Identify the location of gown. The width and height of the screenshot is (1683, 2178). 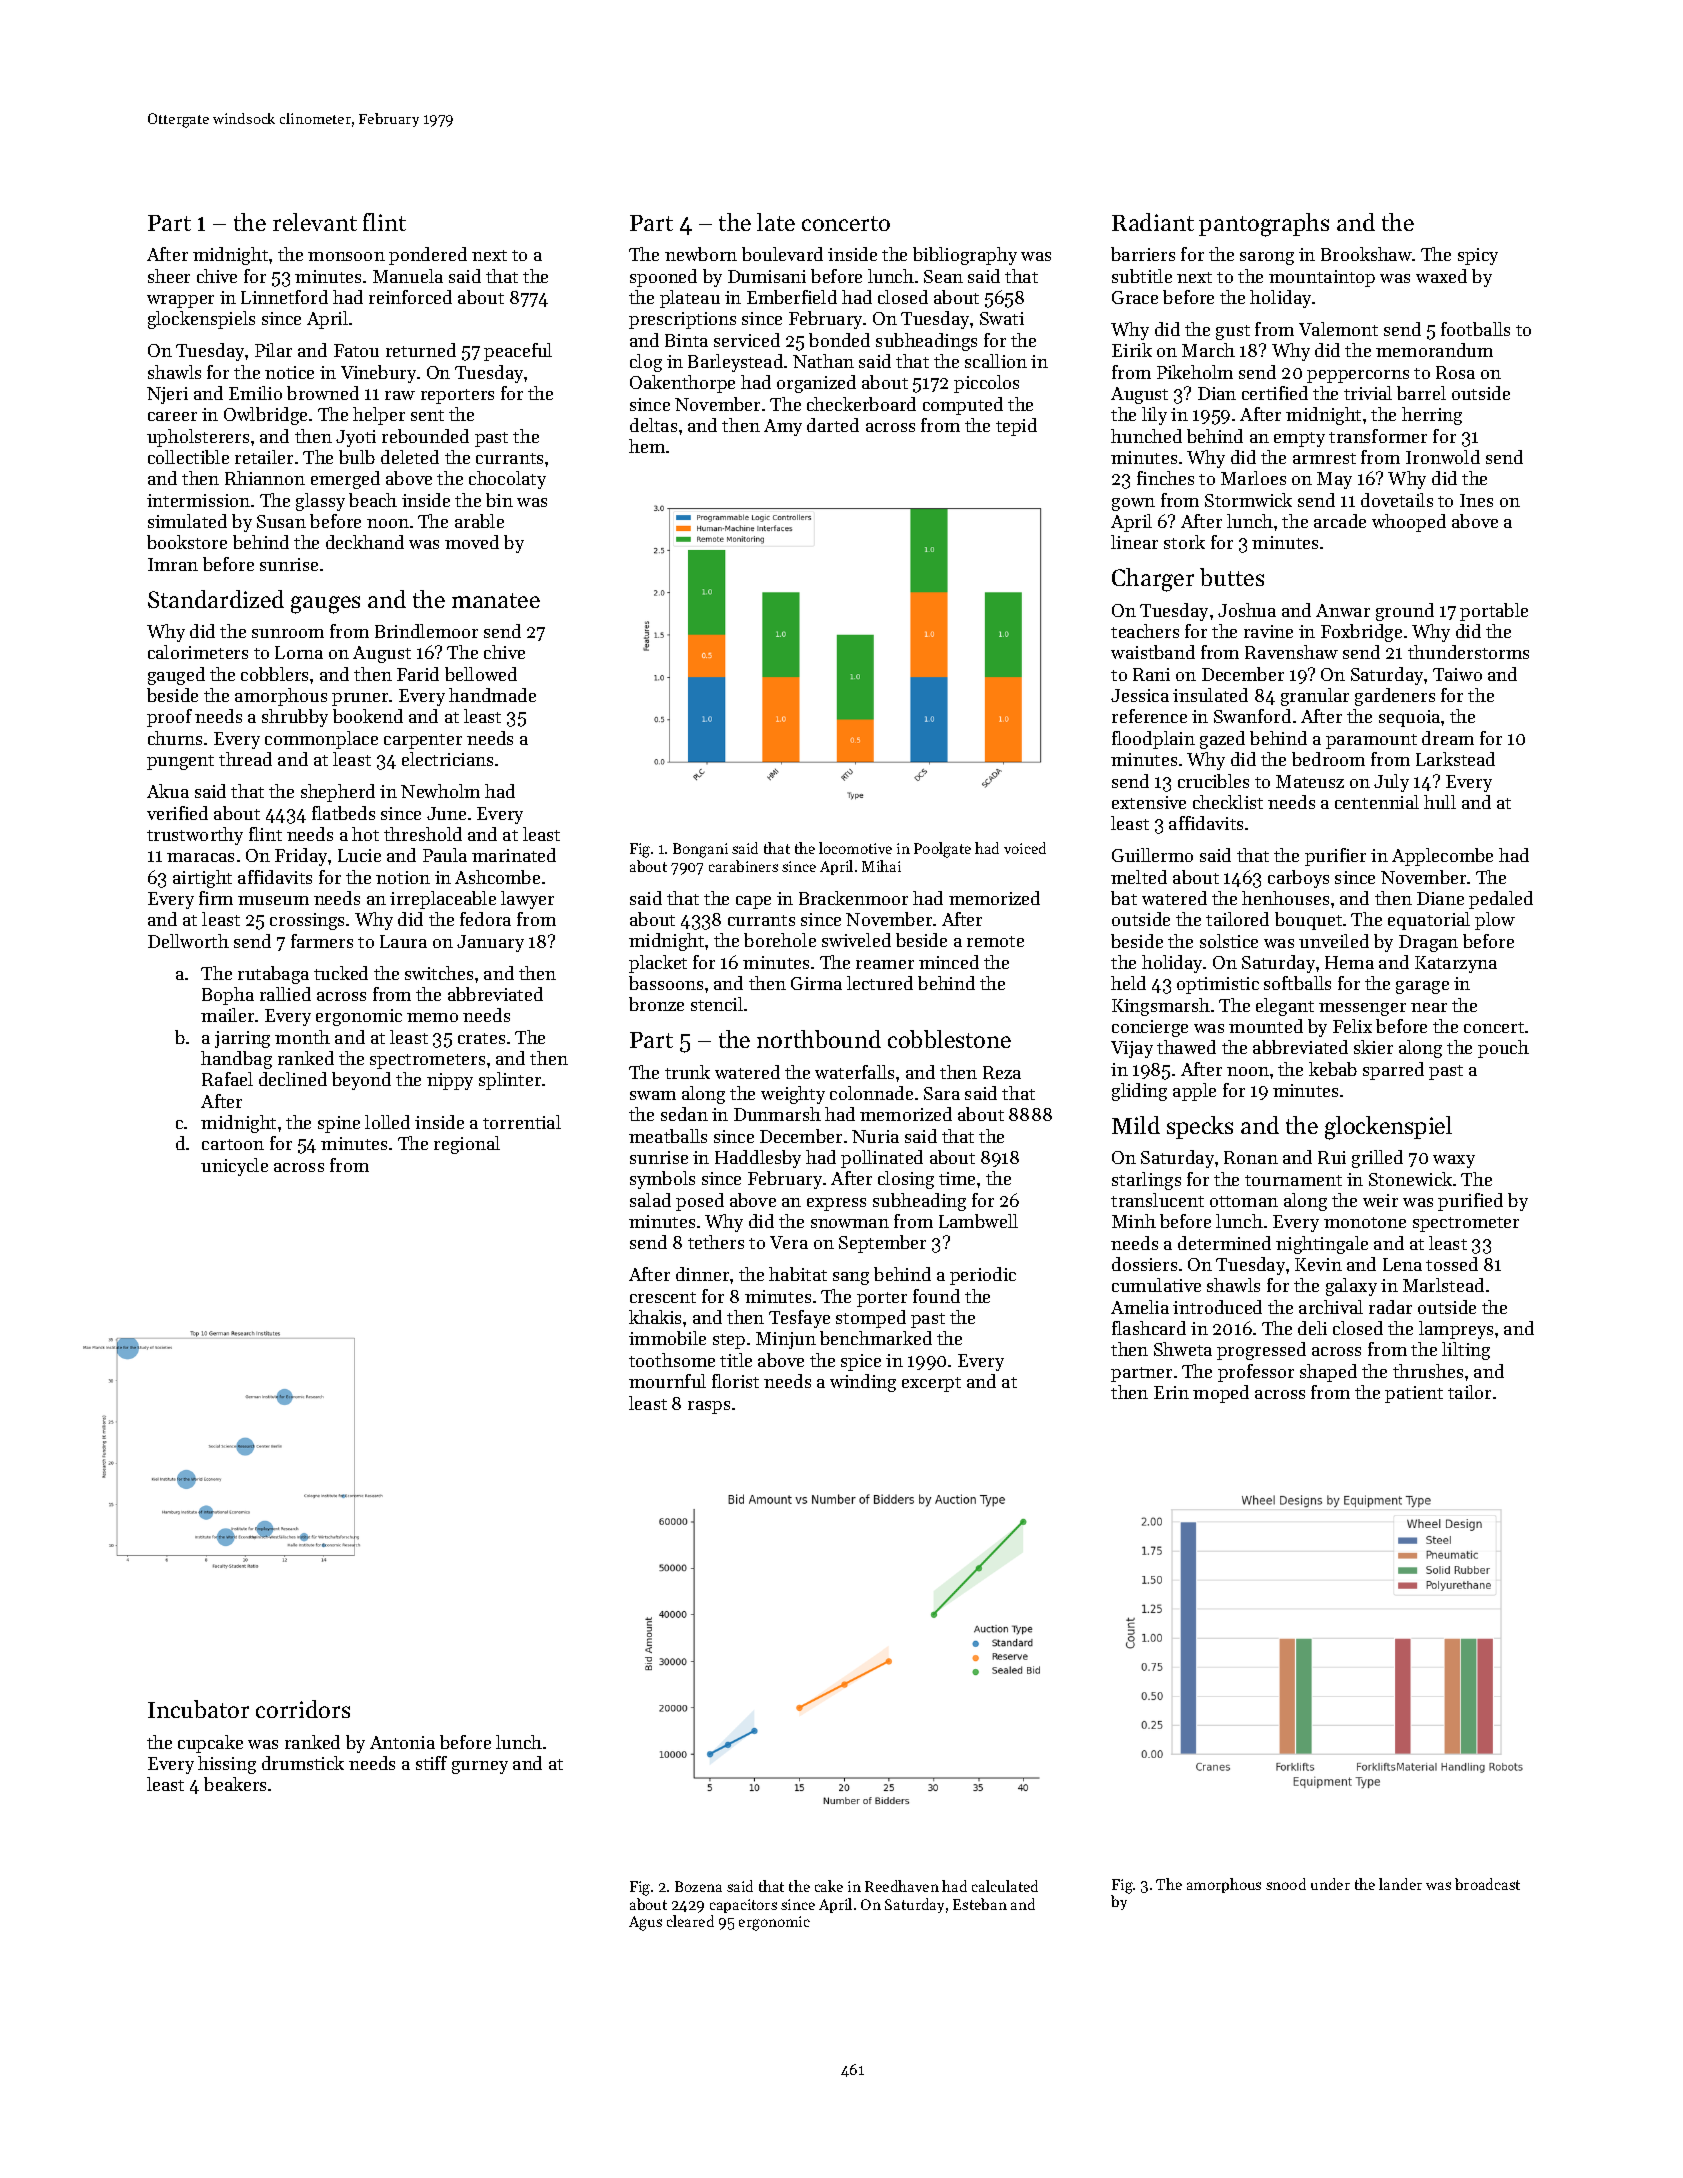
(1133, 504).
